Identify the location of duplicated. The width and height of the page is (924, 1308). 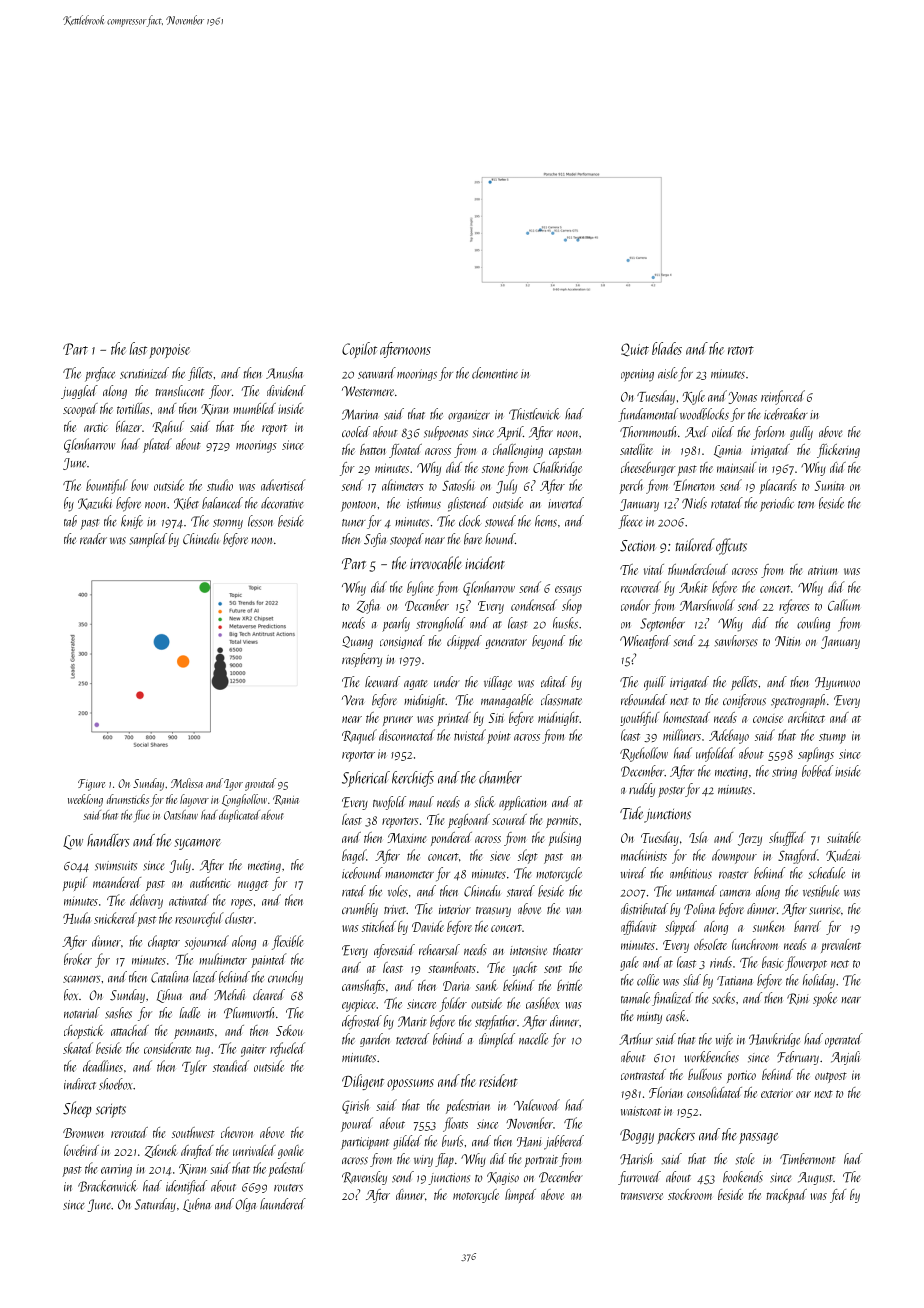
(239, 816).
